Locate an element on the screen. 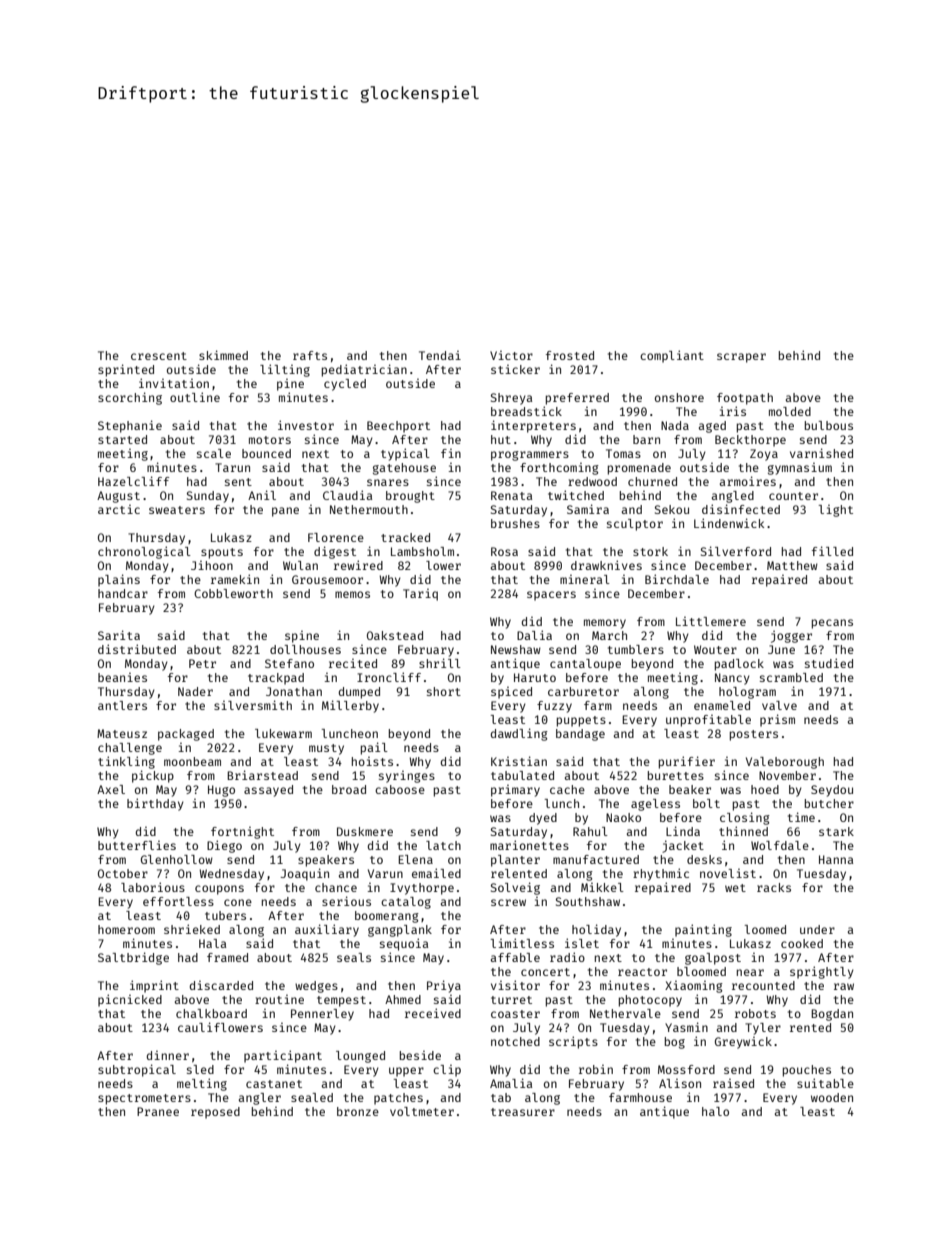  forthcoming is located at coordinates (559, 469).
